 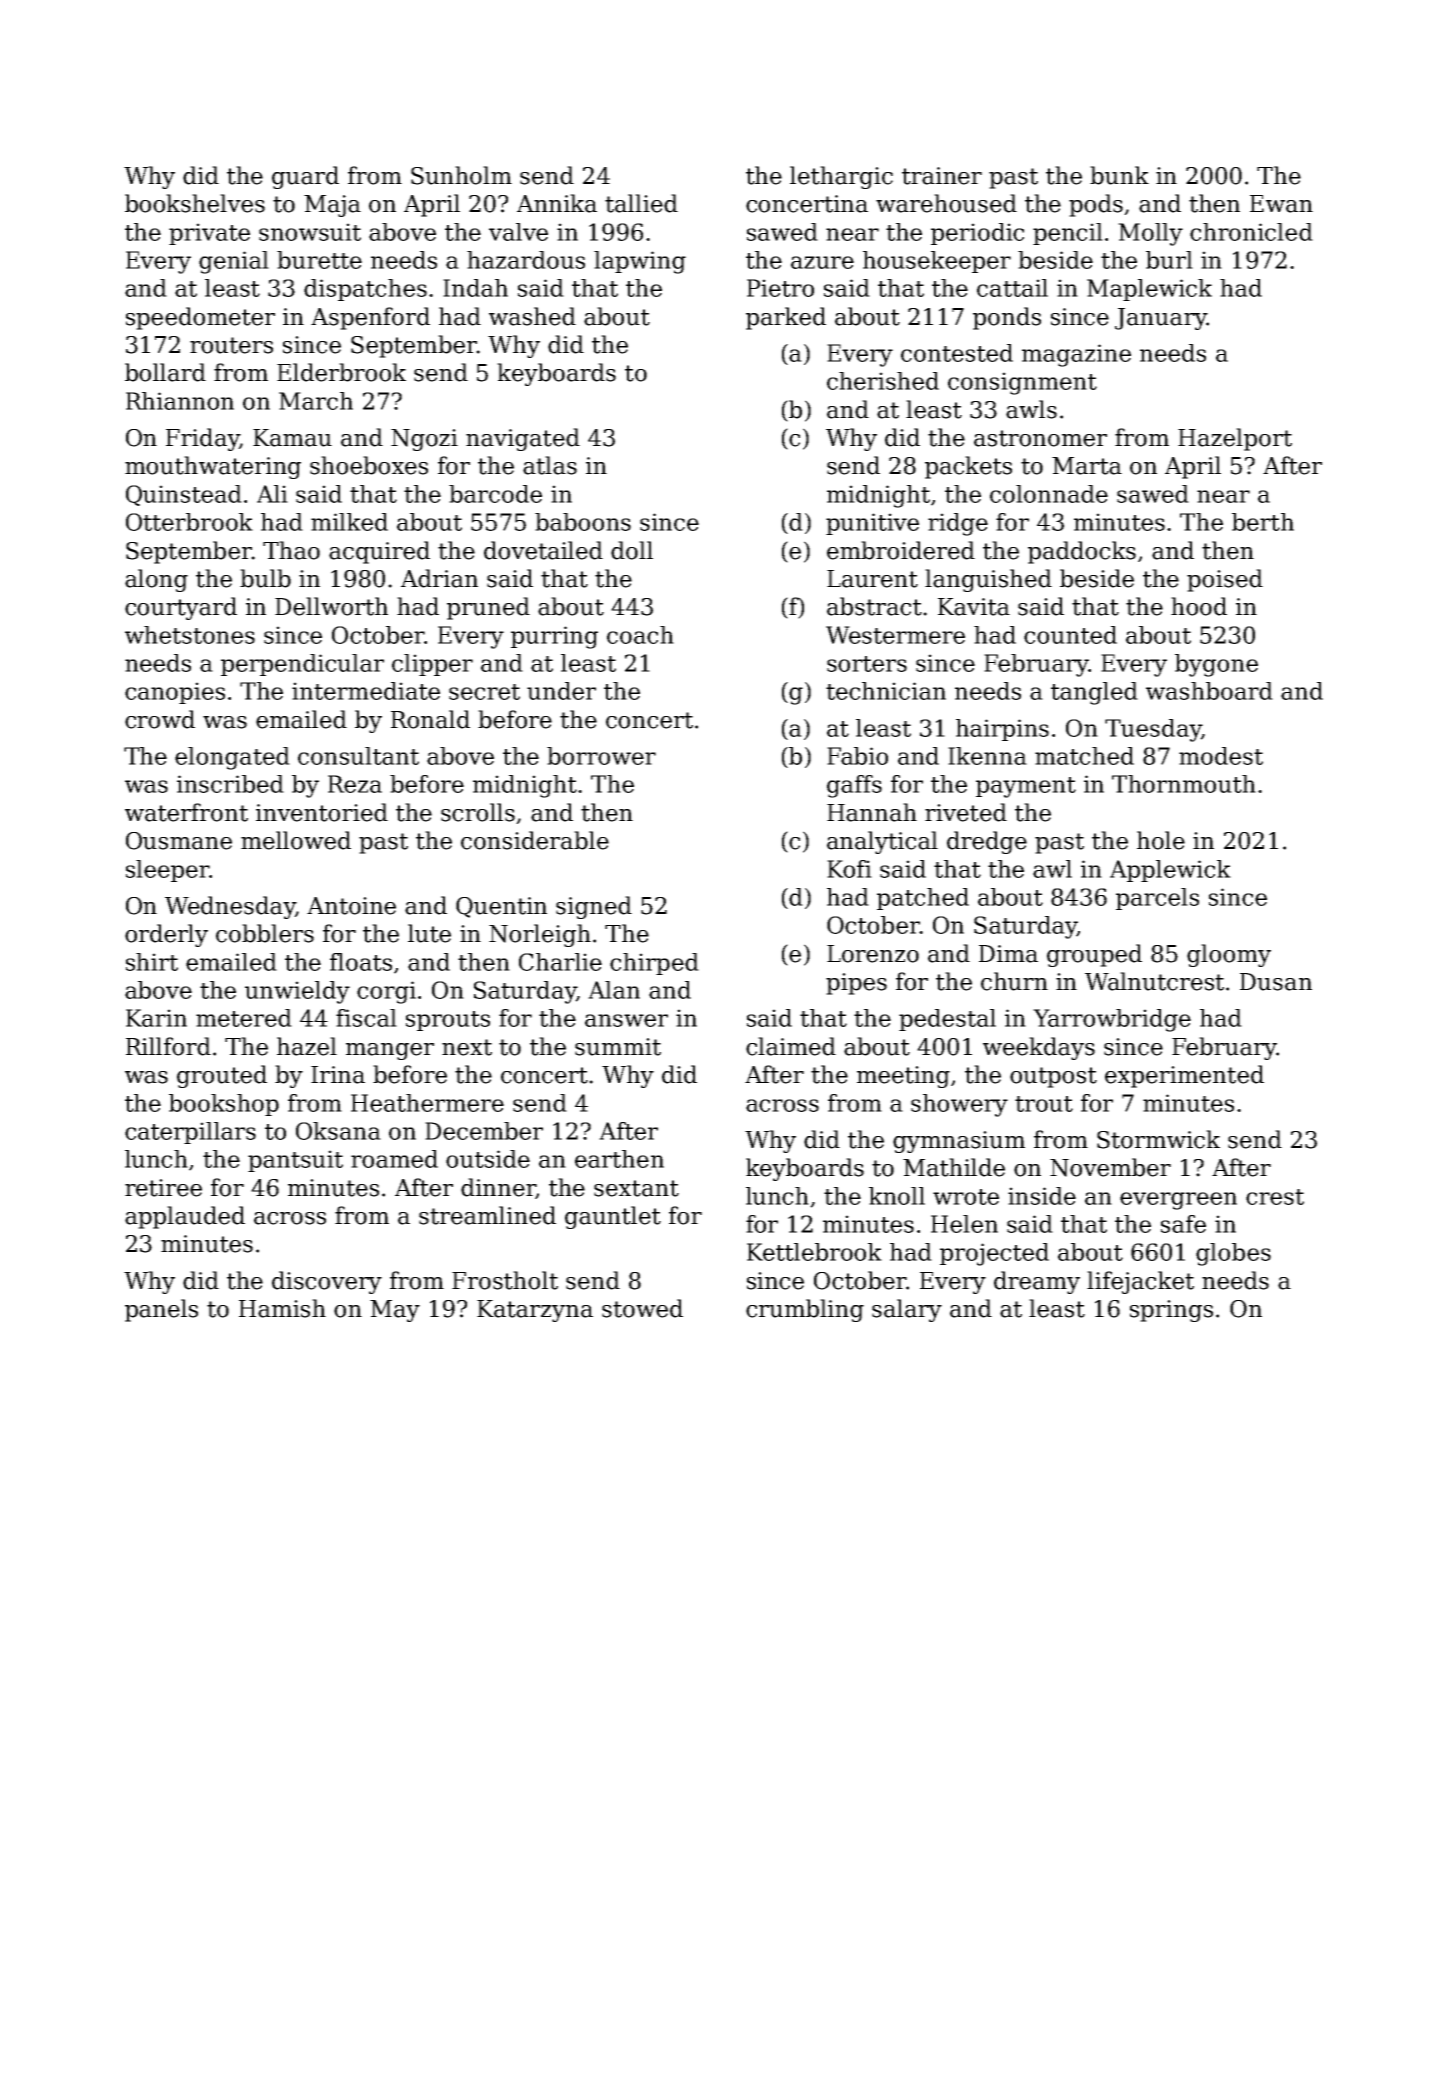 I want to click on private, so click(x=209, y=234).
